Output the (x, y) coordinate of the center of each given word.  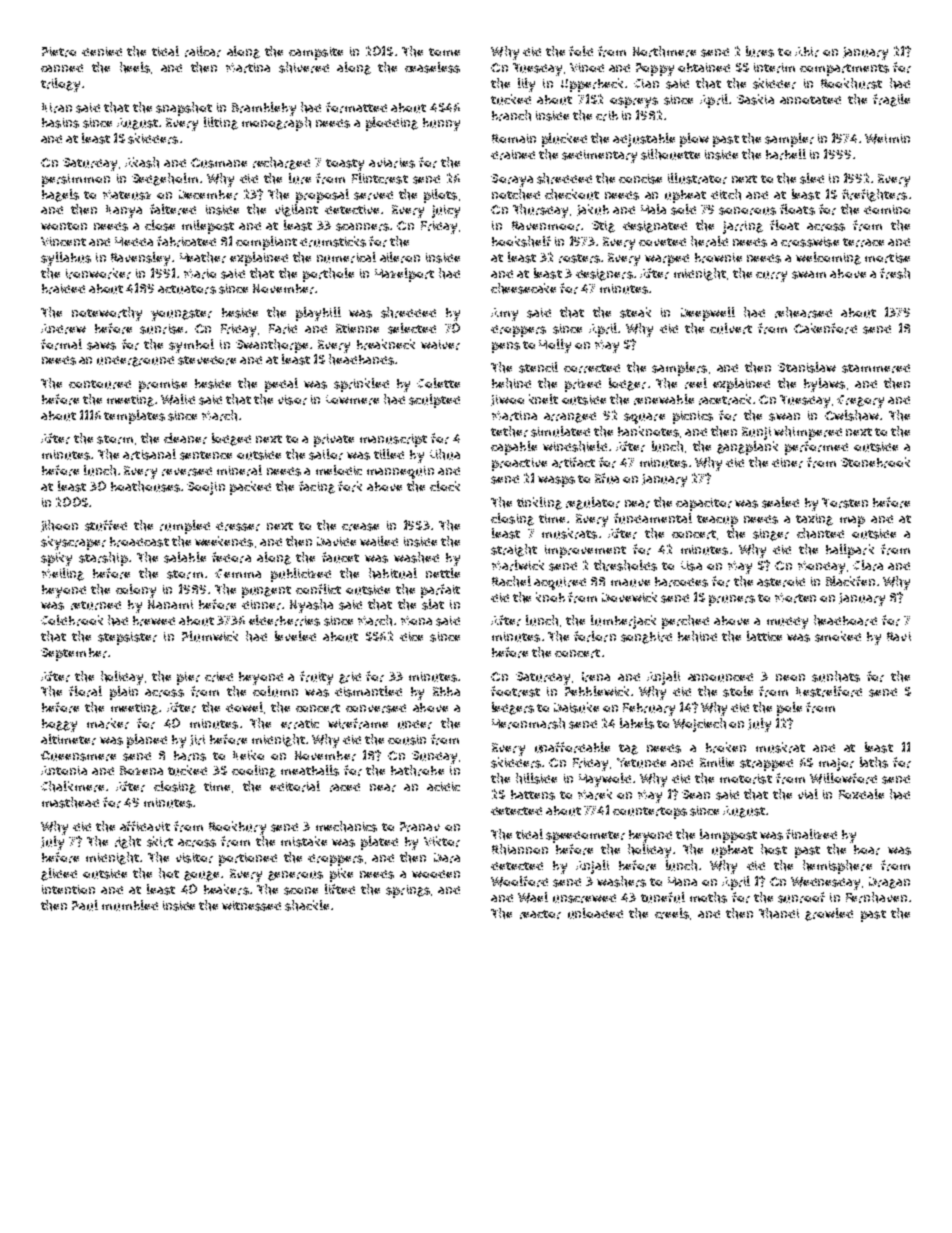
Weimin (887, 139)
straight (514, 550)
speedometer (585, 837)
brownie (718, 258)
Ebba (446, 691)
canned (62, 68)
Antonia (64, 770)
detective (352, 209)
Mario (200, 274)
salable (185, 557)
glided (59, 874)
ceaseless (432, 67)
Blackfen (850, 581)
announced (720, 677)
